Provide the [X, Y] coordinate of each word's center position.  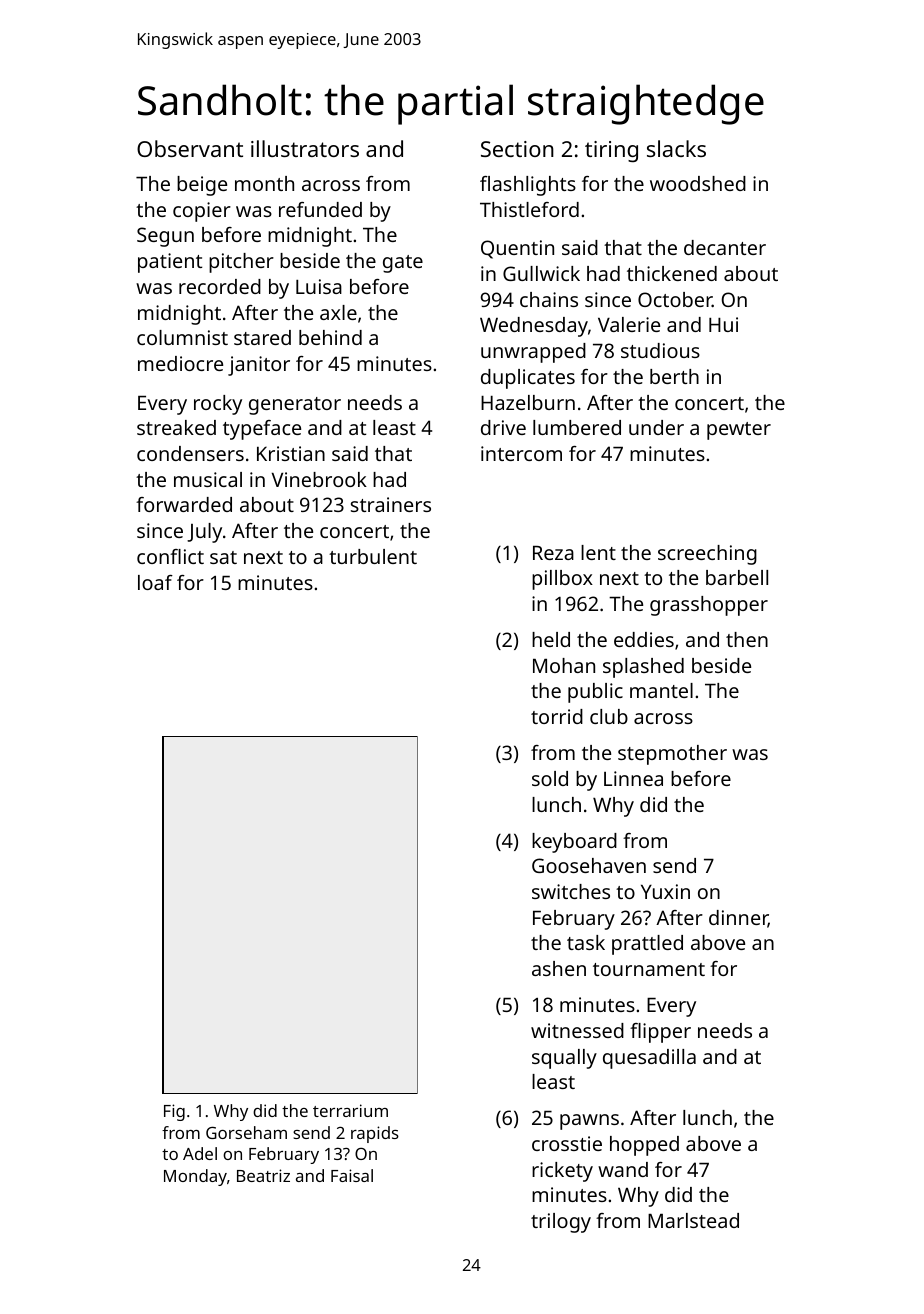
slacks [676, 148]
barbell [737, 577]
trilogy [561, 1223]
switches [571, 891]
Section [517, 149]
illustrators [305, 148]
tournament [649, 969]
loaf [155, 582]
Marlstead [693, 1220]
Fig [174, 1112]
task [586, 942]
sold [550, 778]
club [609, 716]
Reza [553, 553]
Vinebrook [319, 479]
